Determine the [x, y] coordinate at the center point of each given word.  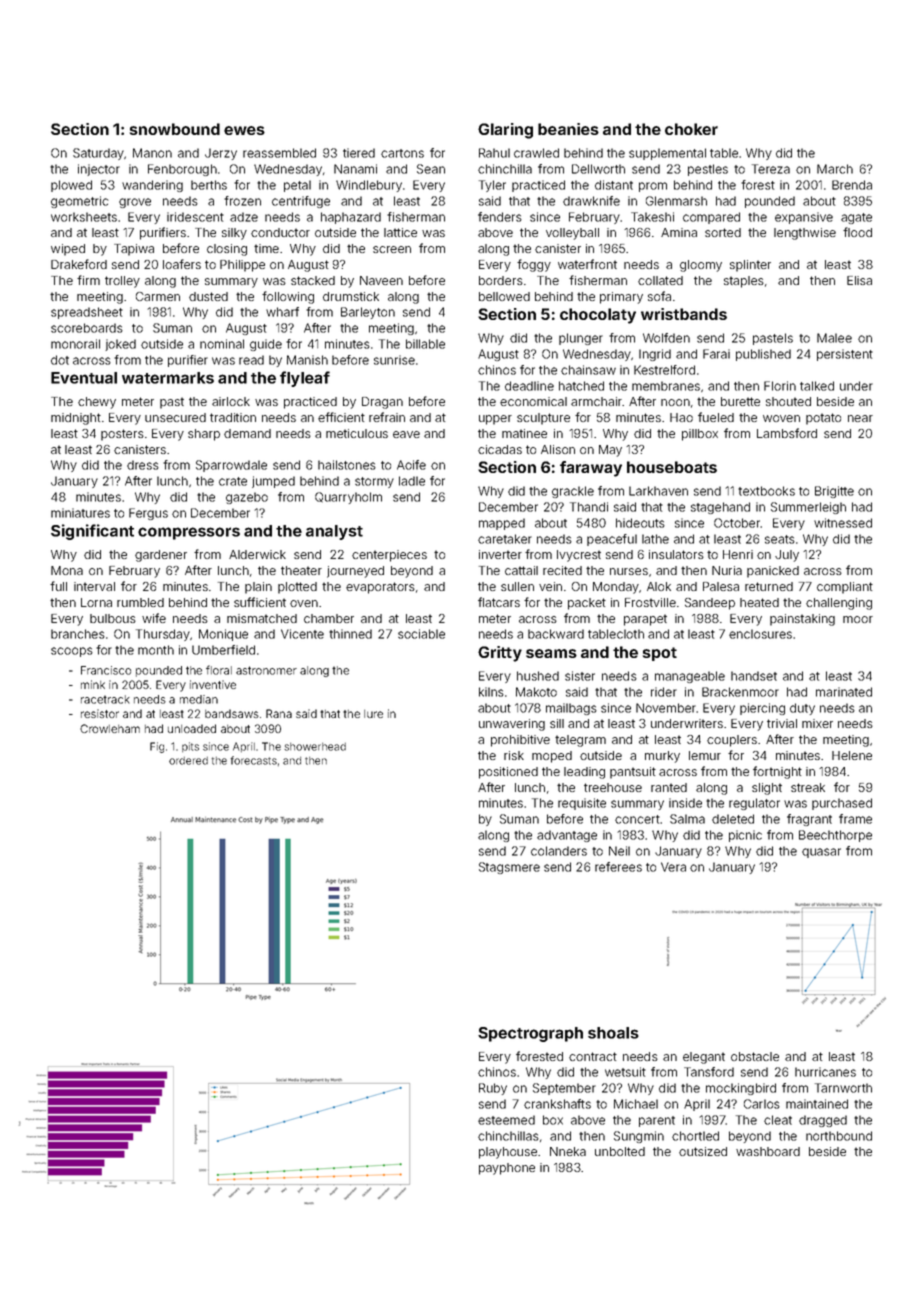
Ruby [493, 1089]
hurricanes [825, 1072]
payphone [507, 1169]
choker [691, 129]
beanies [568, 129]
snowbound [175, 129]
